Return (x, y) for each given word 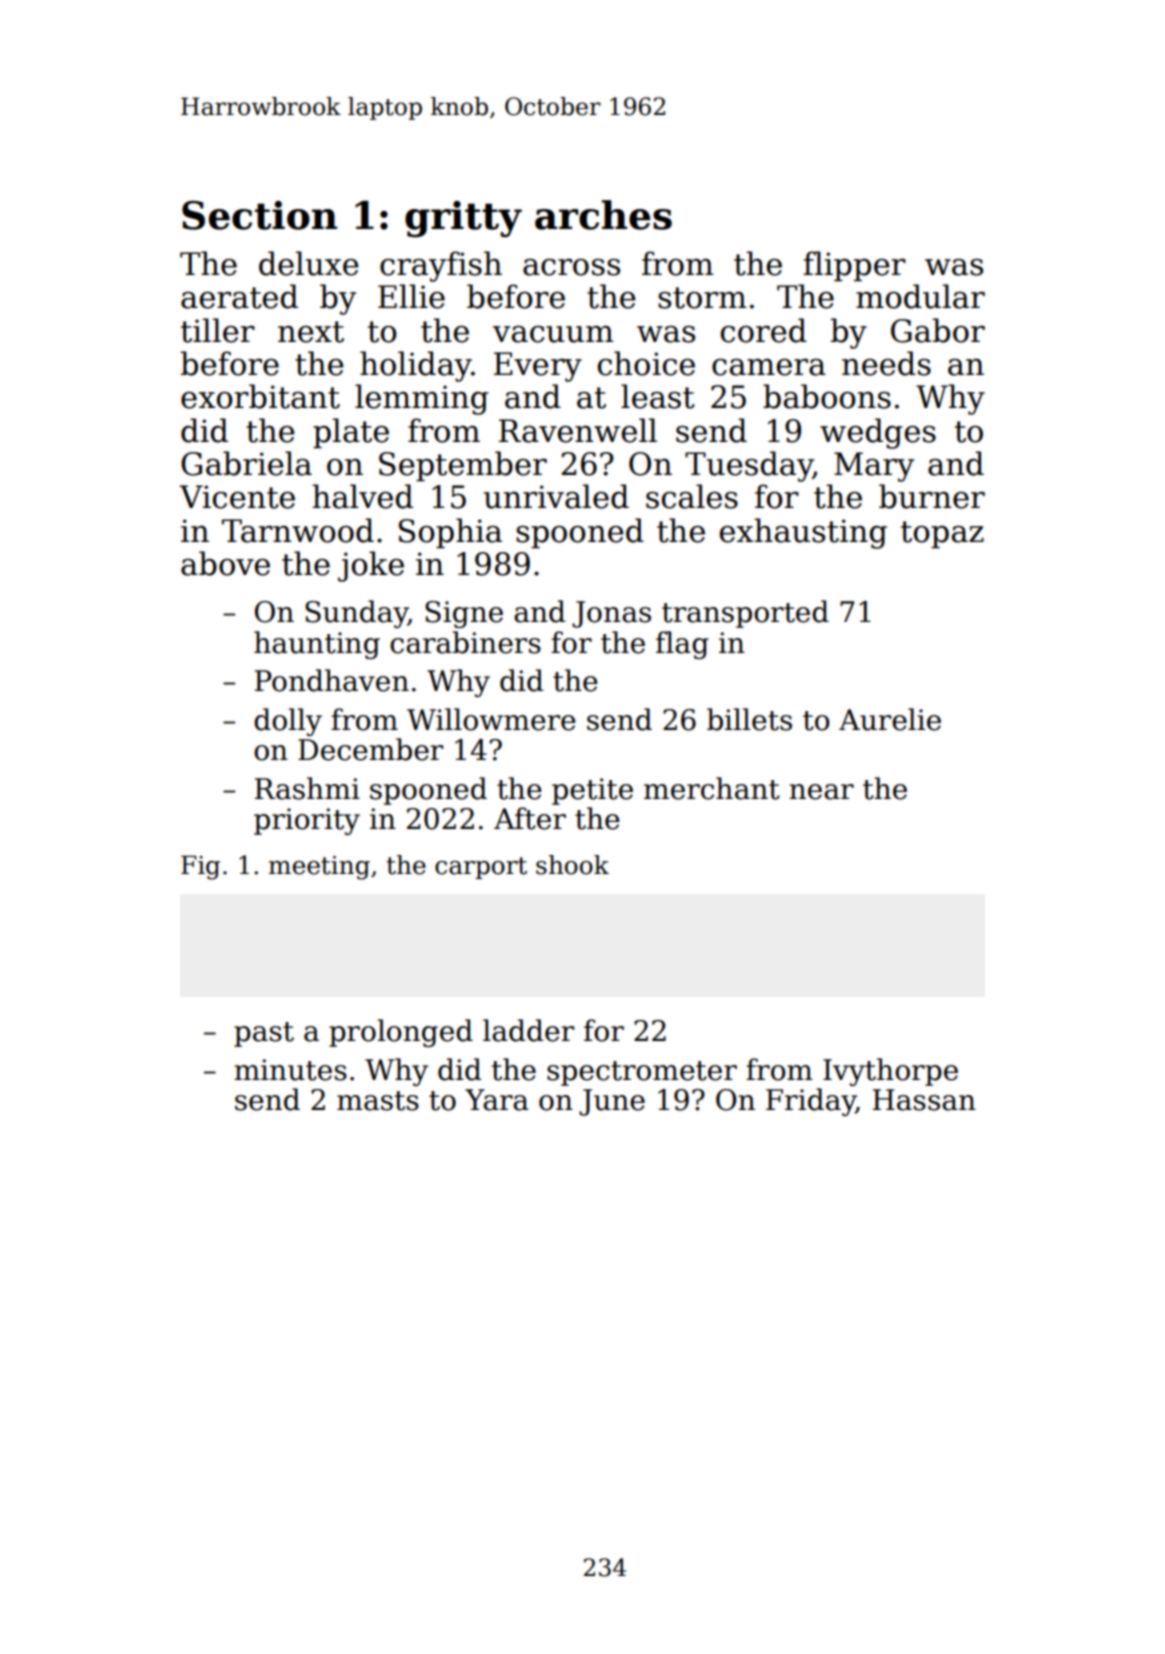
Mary (874, 467)
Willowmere (491, 719)
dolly (288, 722)
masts (378, 1101)
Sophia (450, 533)
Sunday (356, 614)
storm (702, 298)
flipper (854, 266)
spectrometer (642, 1073)
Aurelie (890, 719)
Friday (811, 1102)
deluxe (309, 263)
